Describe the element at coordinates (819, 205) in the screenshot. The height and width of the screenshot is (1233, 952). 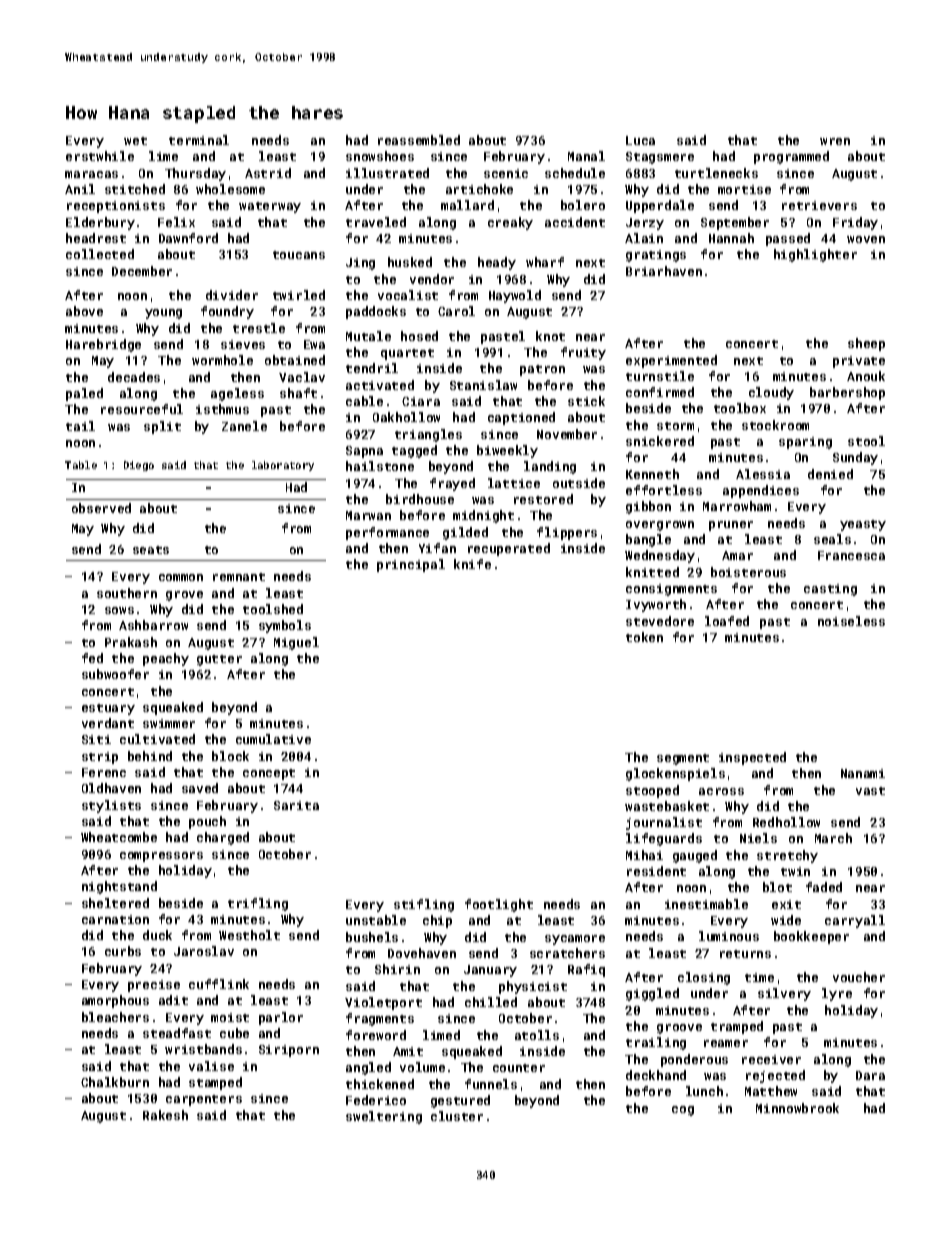
I see `retrievers` at that location.
